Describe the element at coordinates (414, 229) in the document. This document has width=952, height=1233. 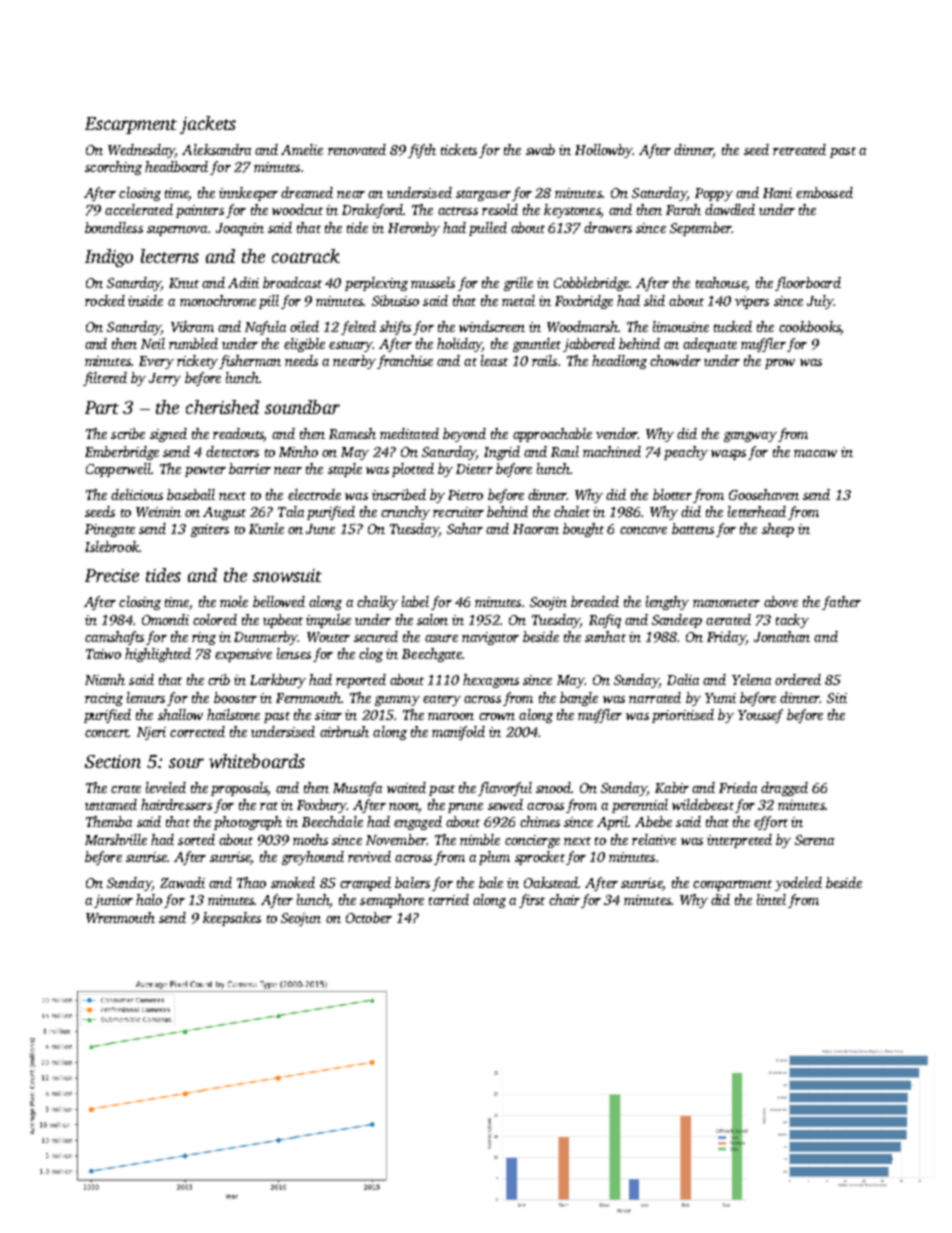
I see `Heronby` at that location.
